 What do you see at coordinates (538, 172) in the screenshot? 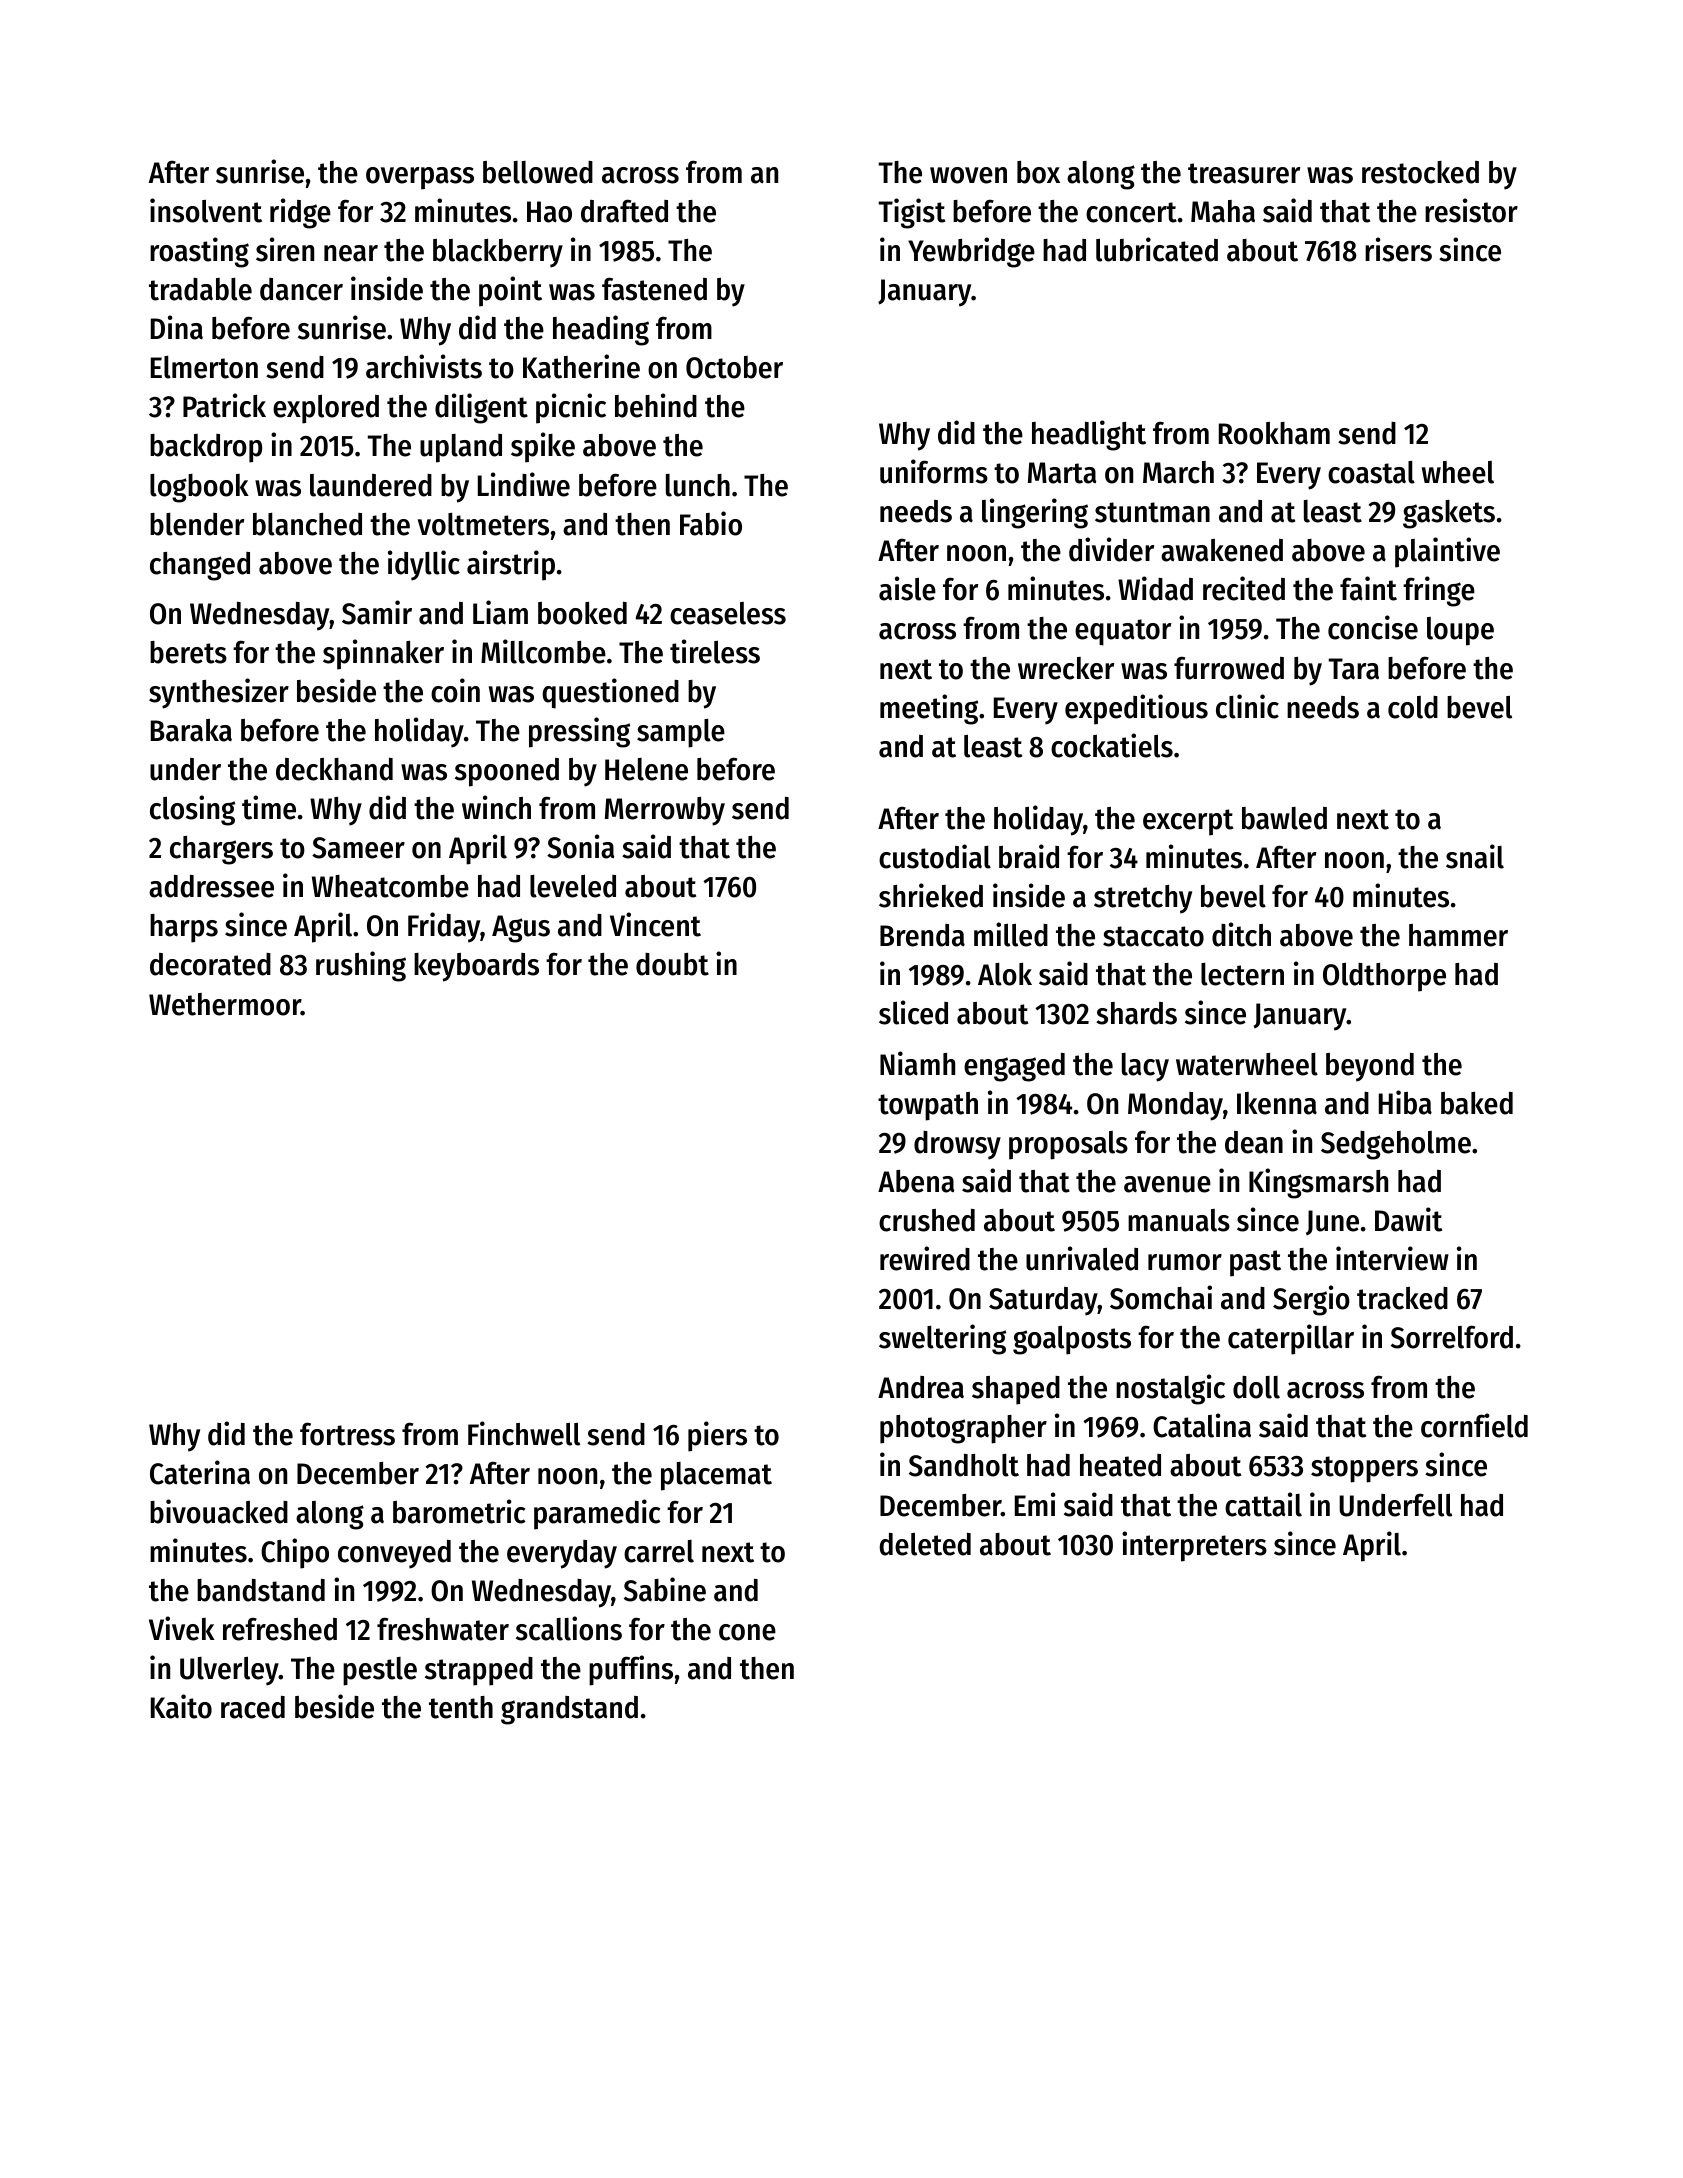
I see `bellowed` at bounding box center [538, 172].
